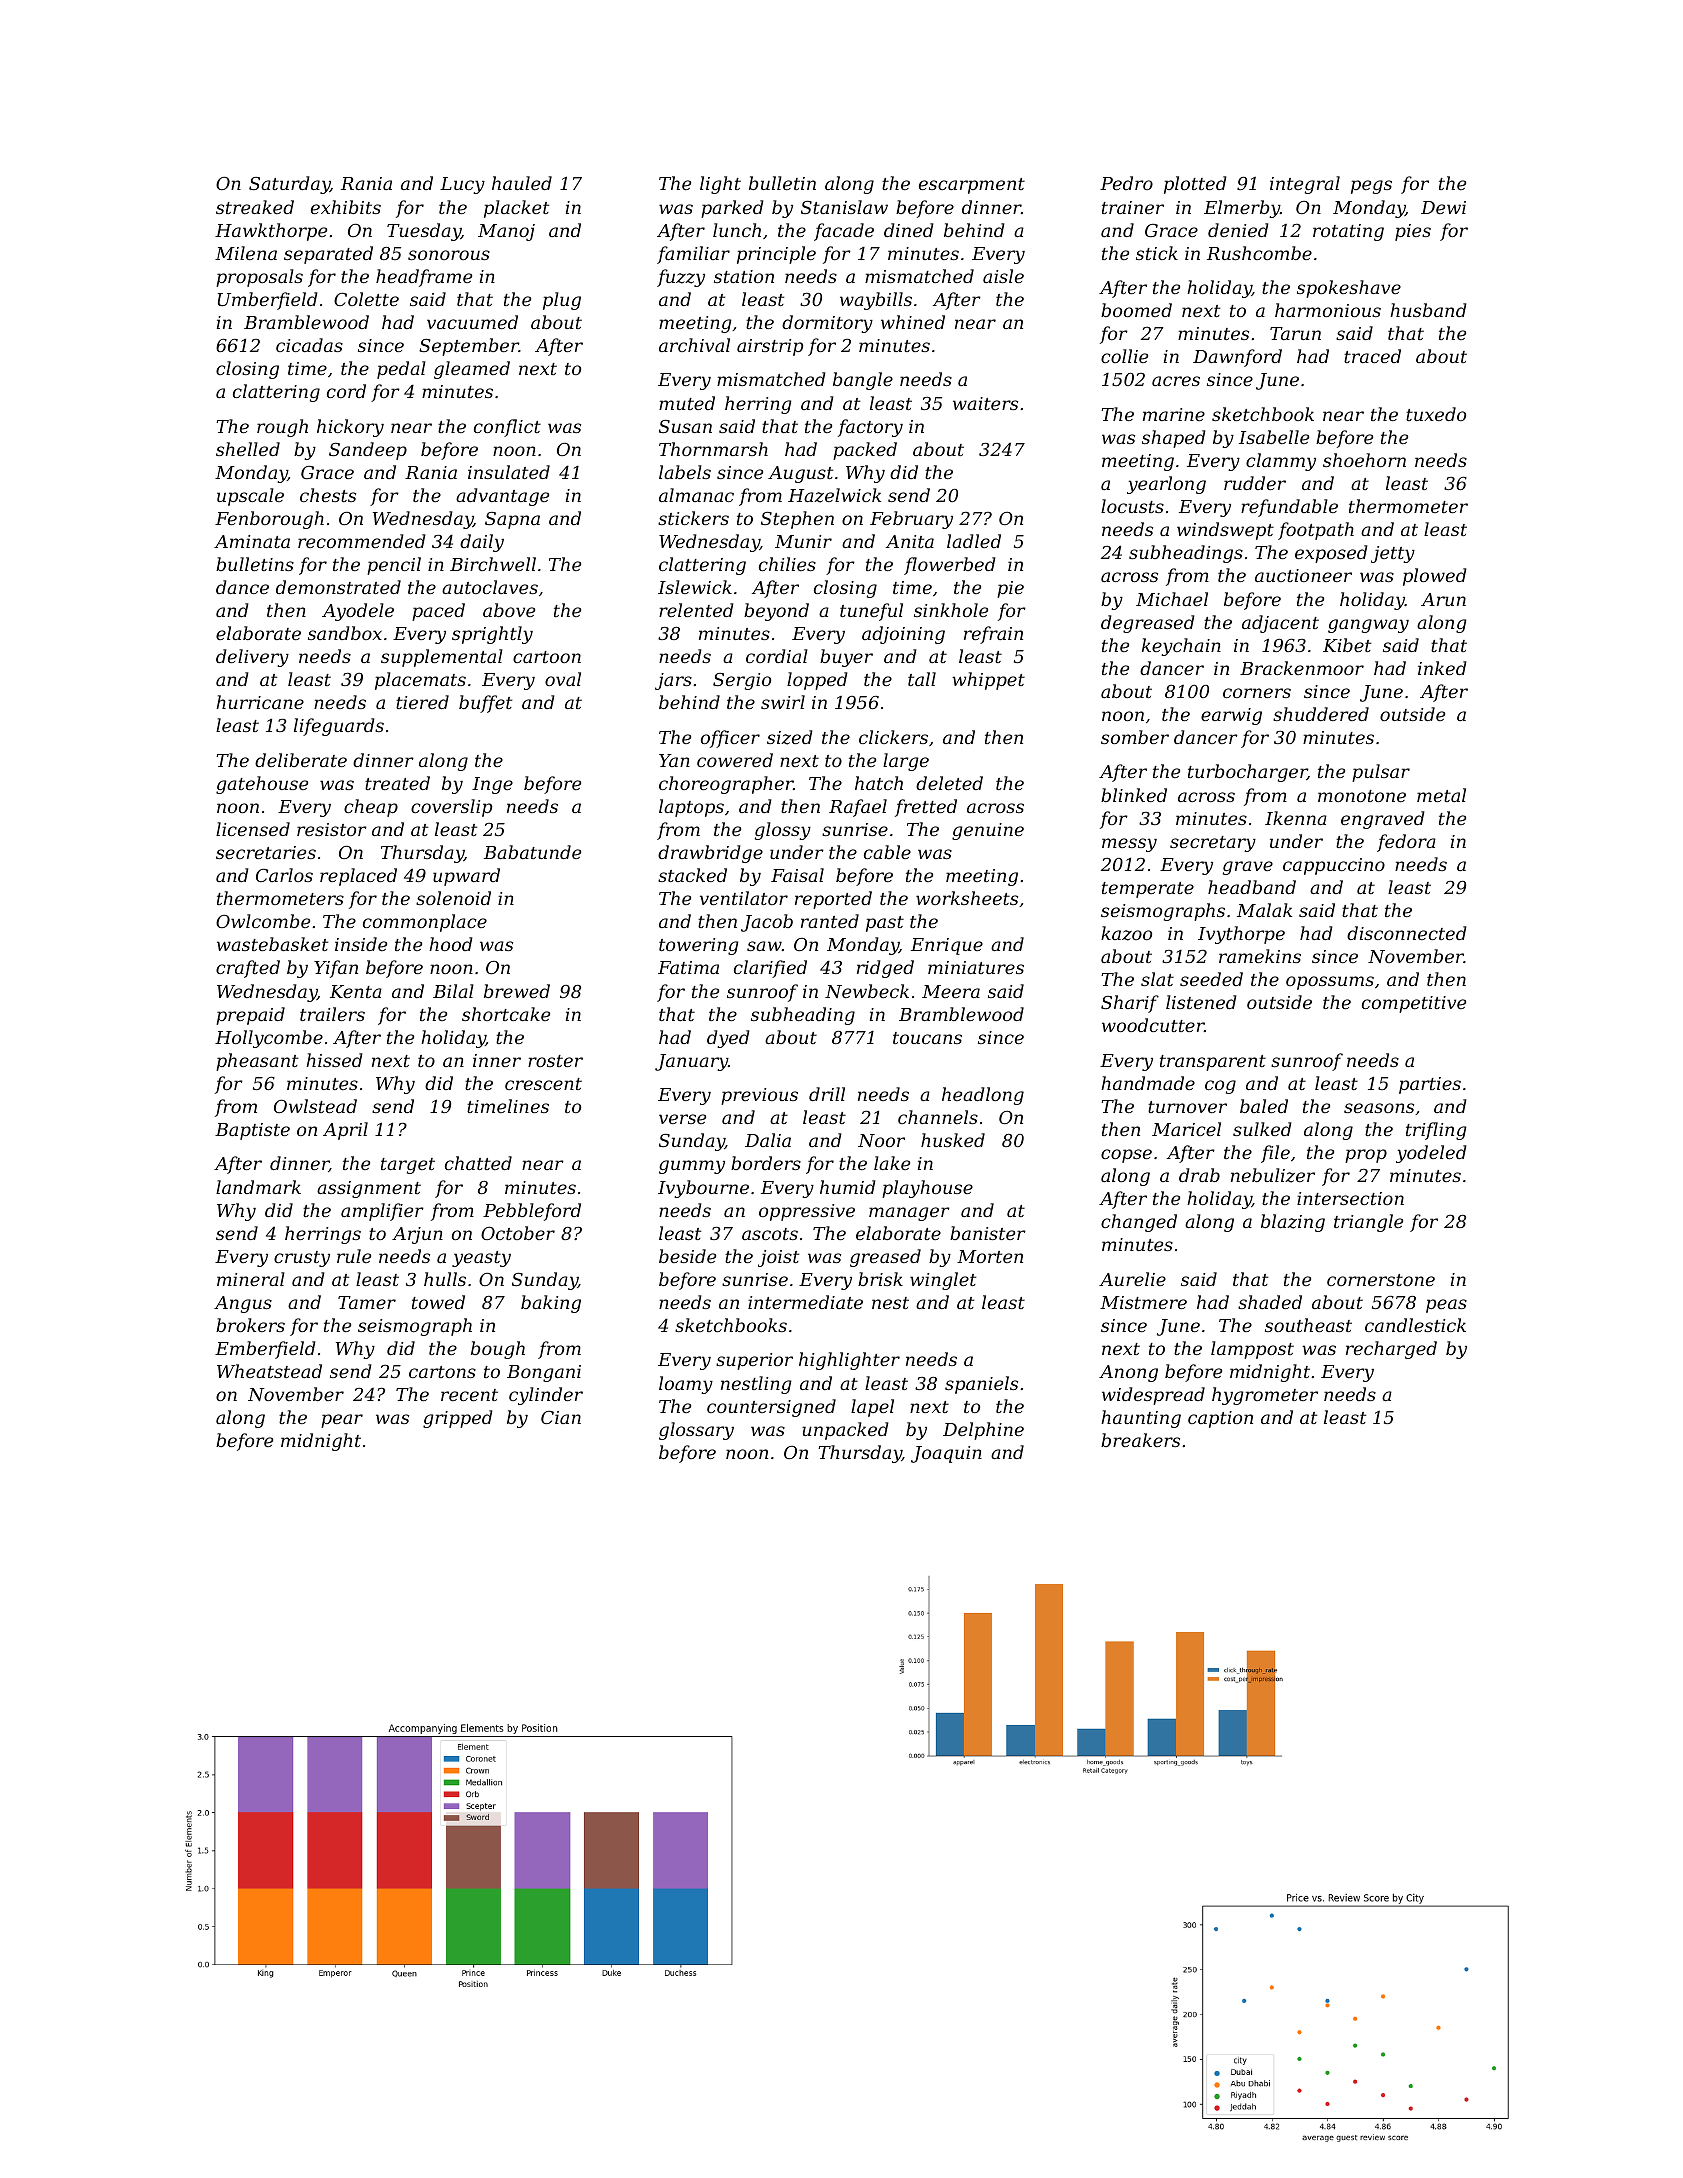 The width and height of the image is (1683, 2178). Describe the element at coordinates (462, 185) in the image. I see `Lucy` at that location.
